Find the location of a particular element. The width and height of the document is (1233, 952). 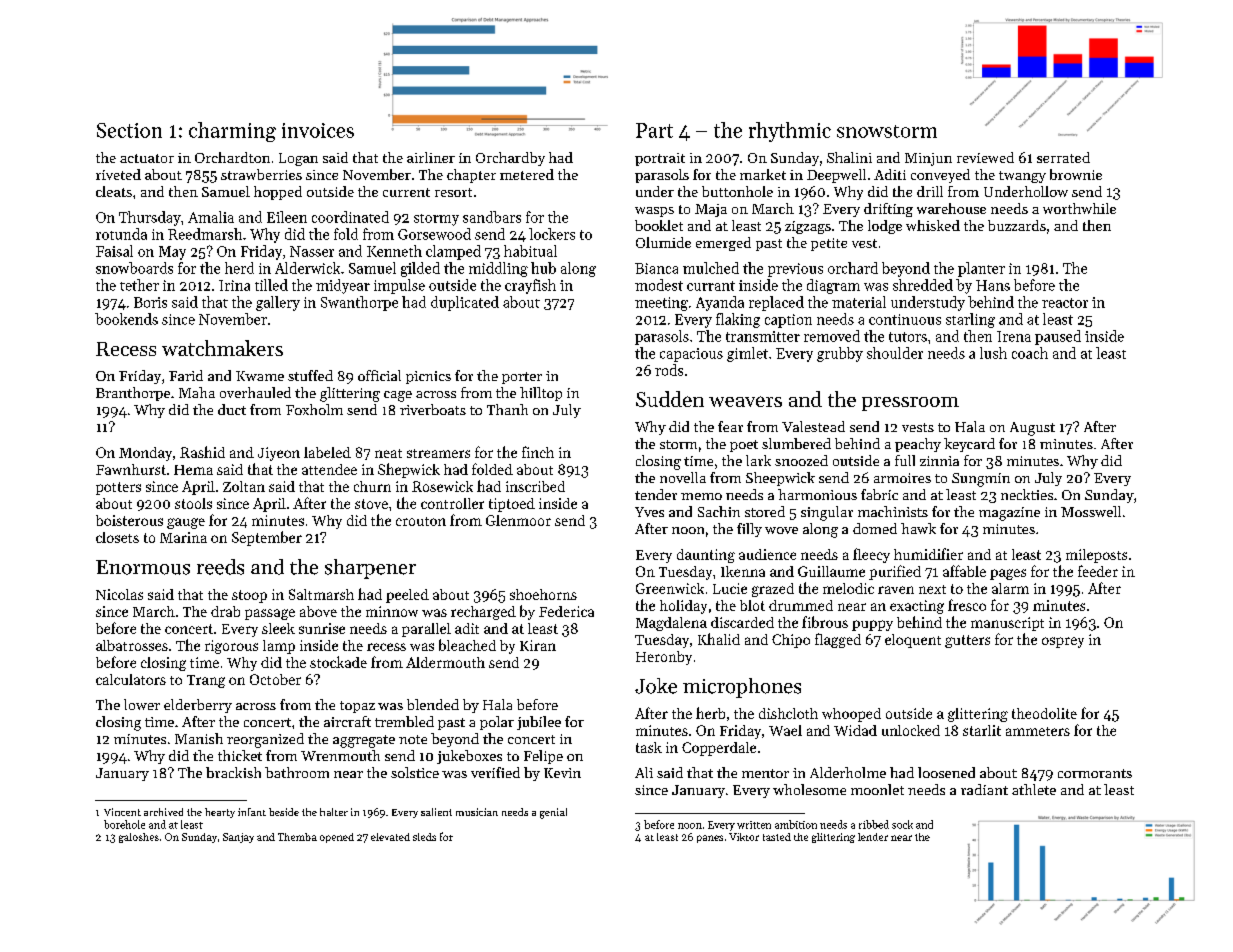

shredded is located at coordinates (923, 285).
